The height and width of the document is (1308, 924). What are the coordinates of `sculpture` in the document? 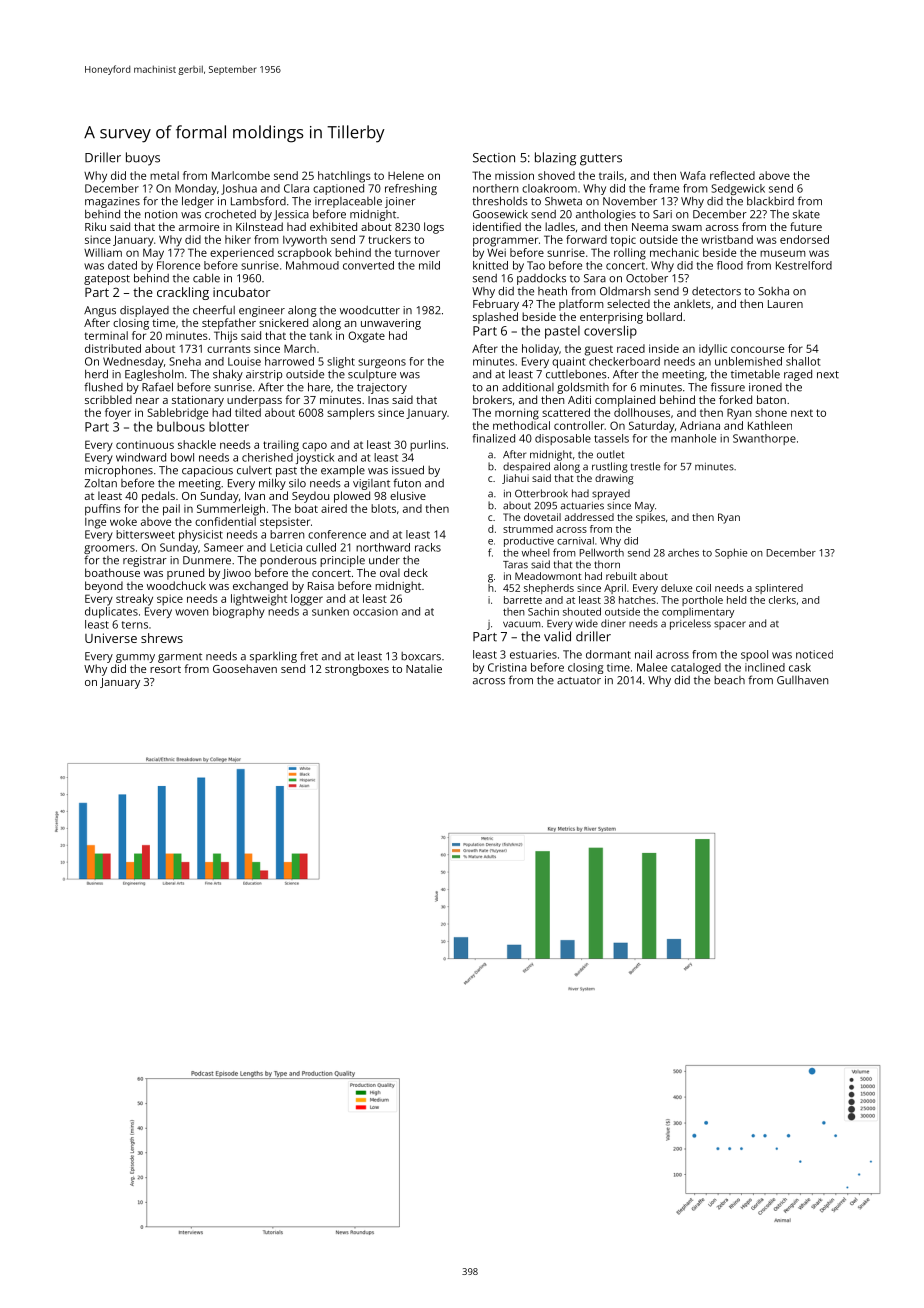 It's located at (372, 375).
